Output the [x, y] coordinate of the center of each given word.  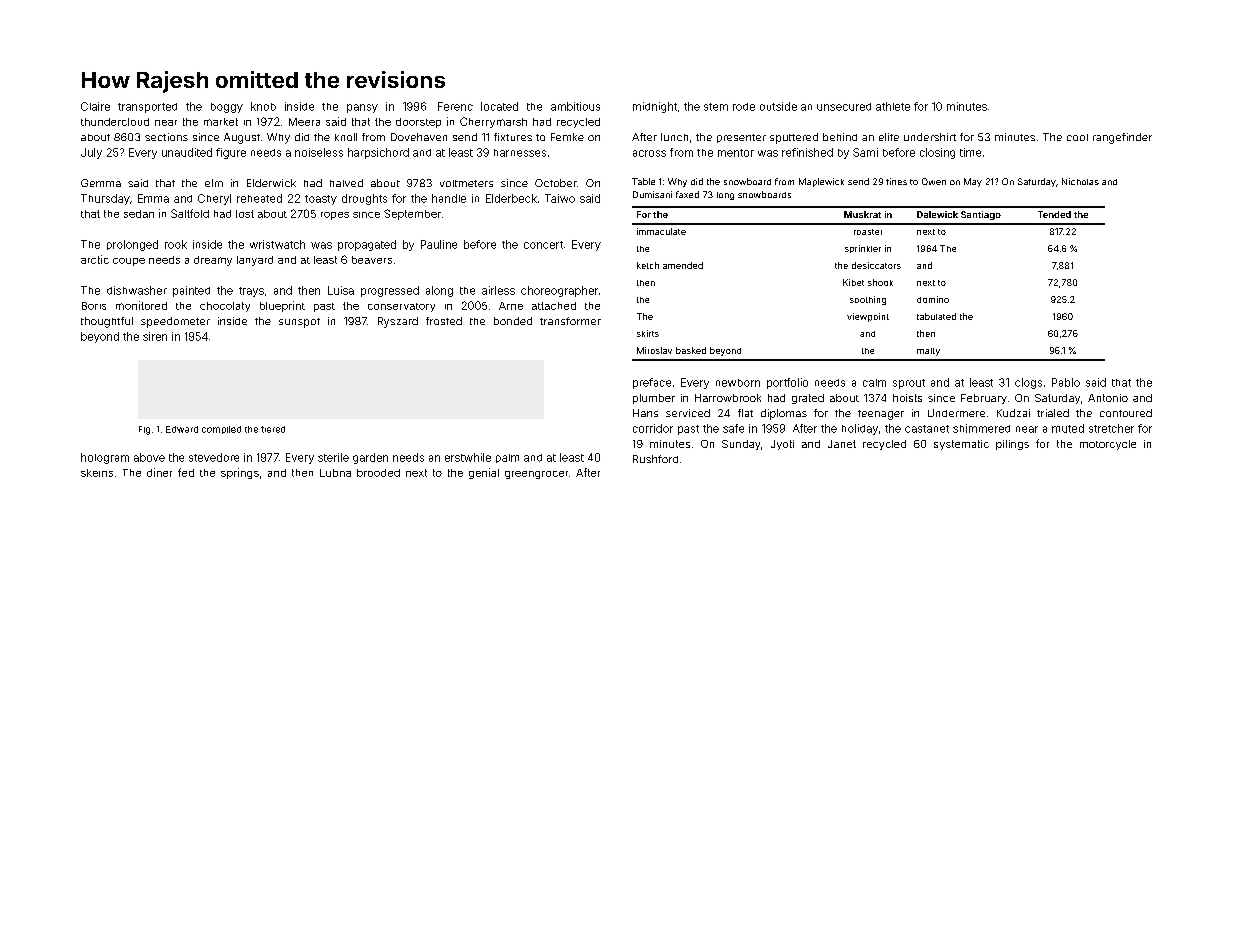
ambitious [575, 106]
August [242, 138]
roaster [868, 232]
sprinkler [863, 249]
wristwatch [277, 244]
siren [155, 336]
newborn [738, 383]
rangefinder [1122, 138]
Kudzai [1013, 413]
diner [159, 472]
